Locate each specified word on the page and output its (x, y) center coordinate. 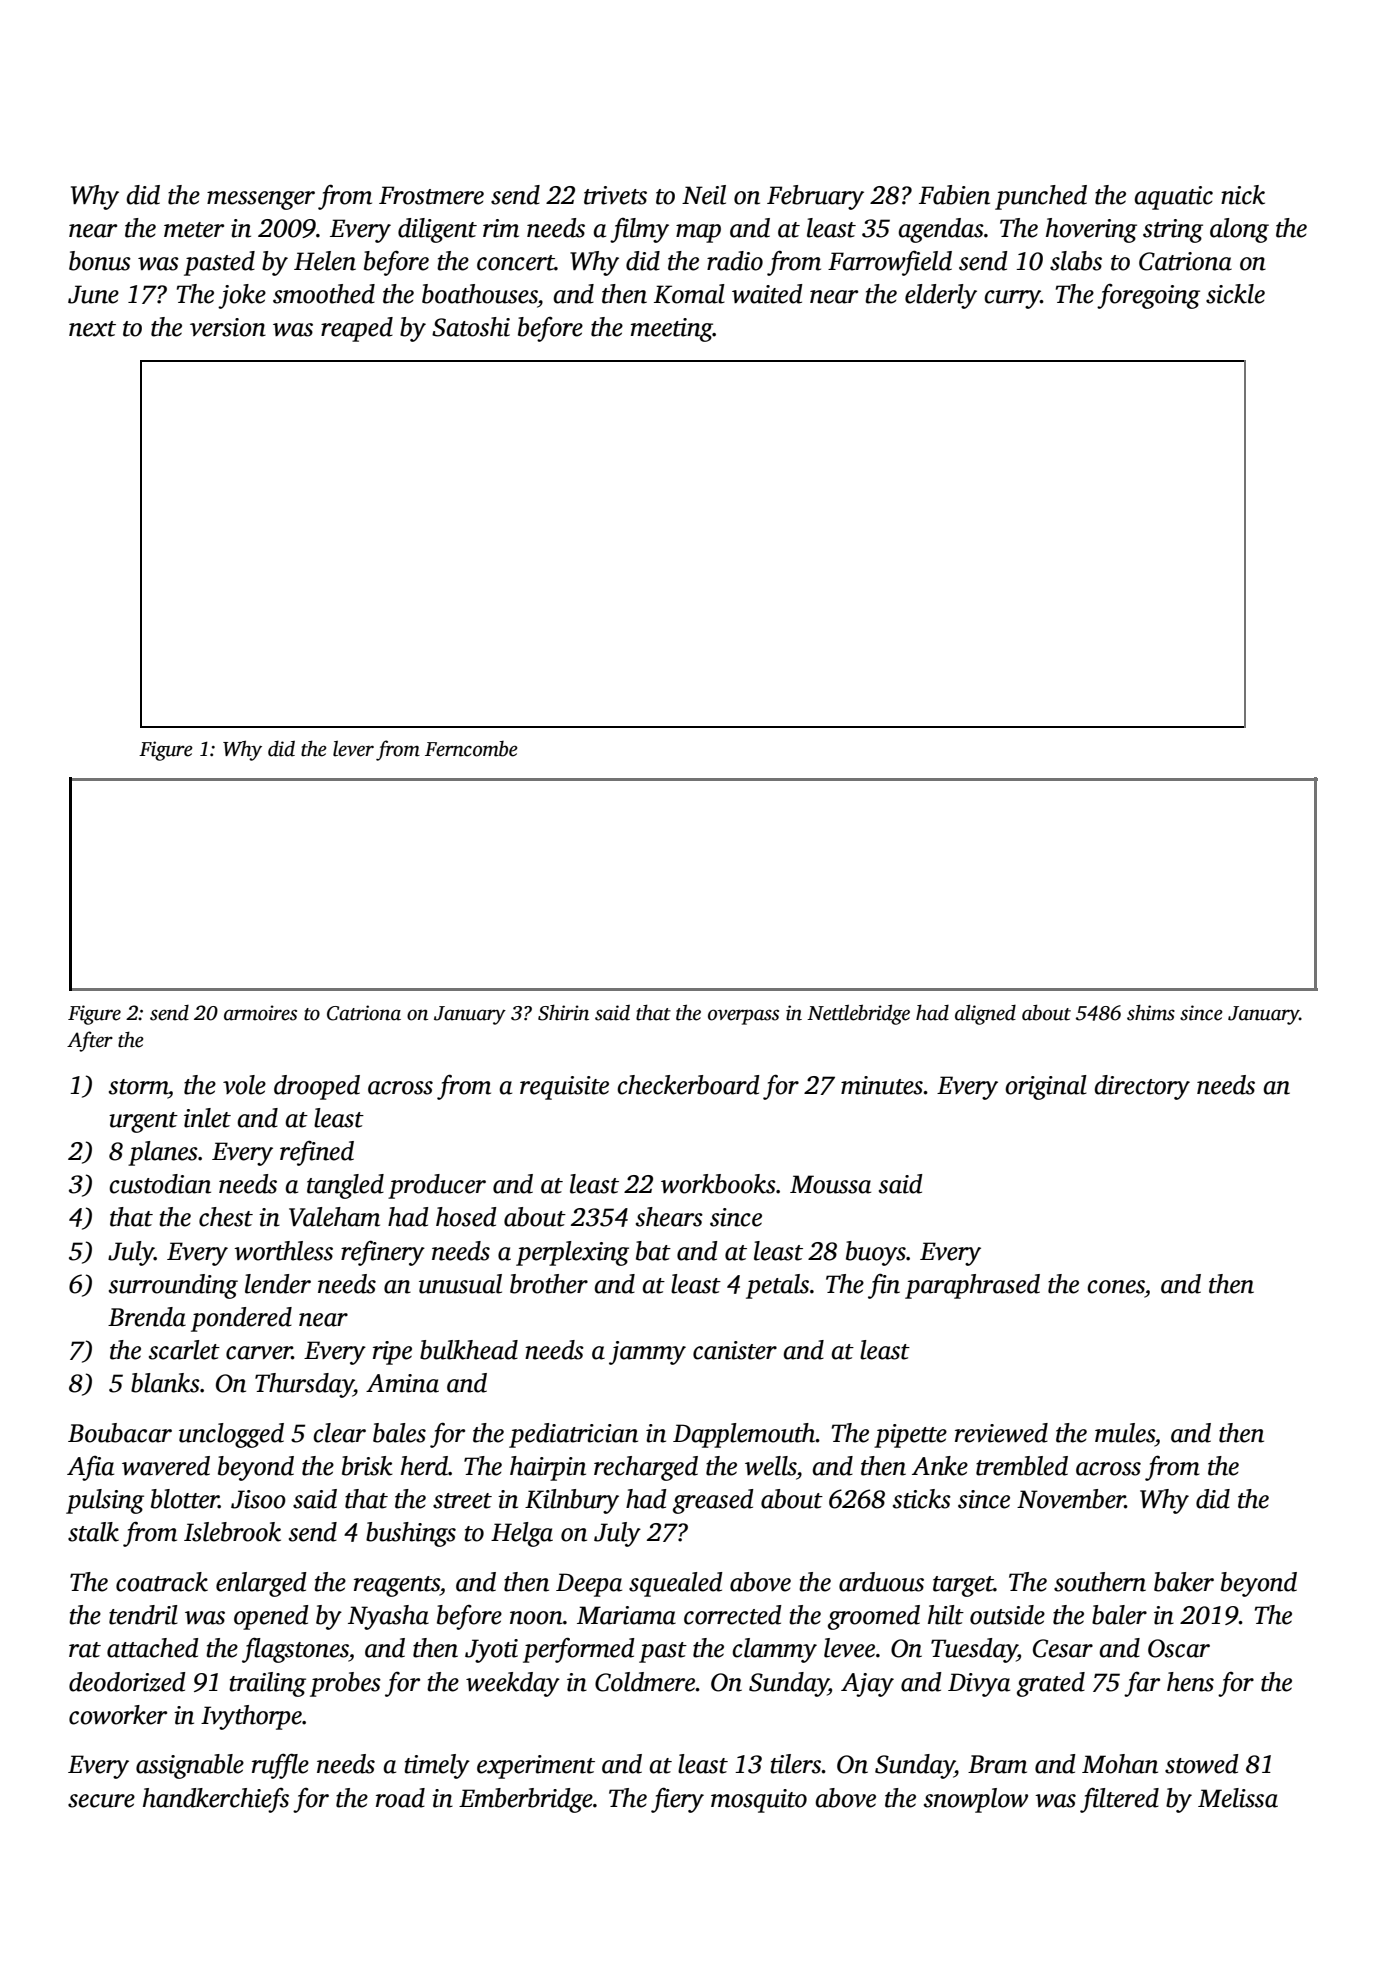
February (815, 197)
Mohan (1120, 1764)
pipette (910, 1436)
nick (1243, 195)
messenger (261, 200)
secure (101, 1801)
